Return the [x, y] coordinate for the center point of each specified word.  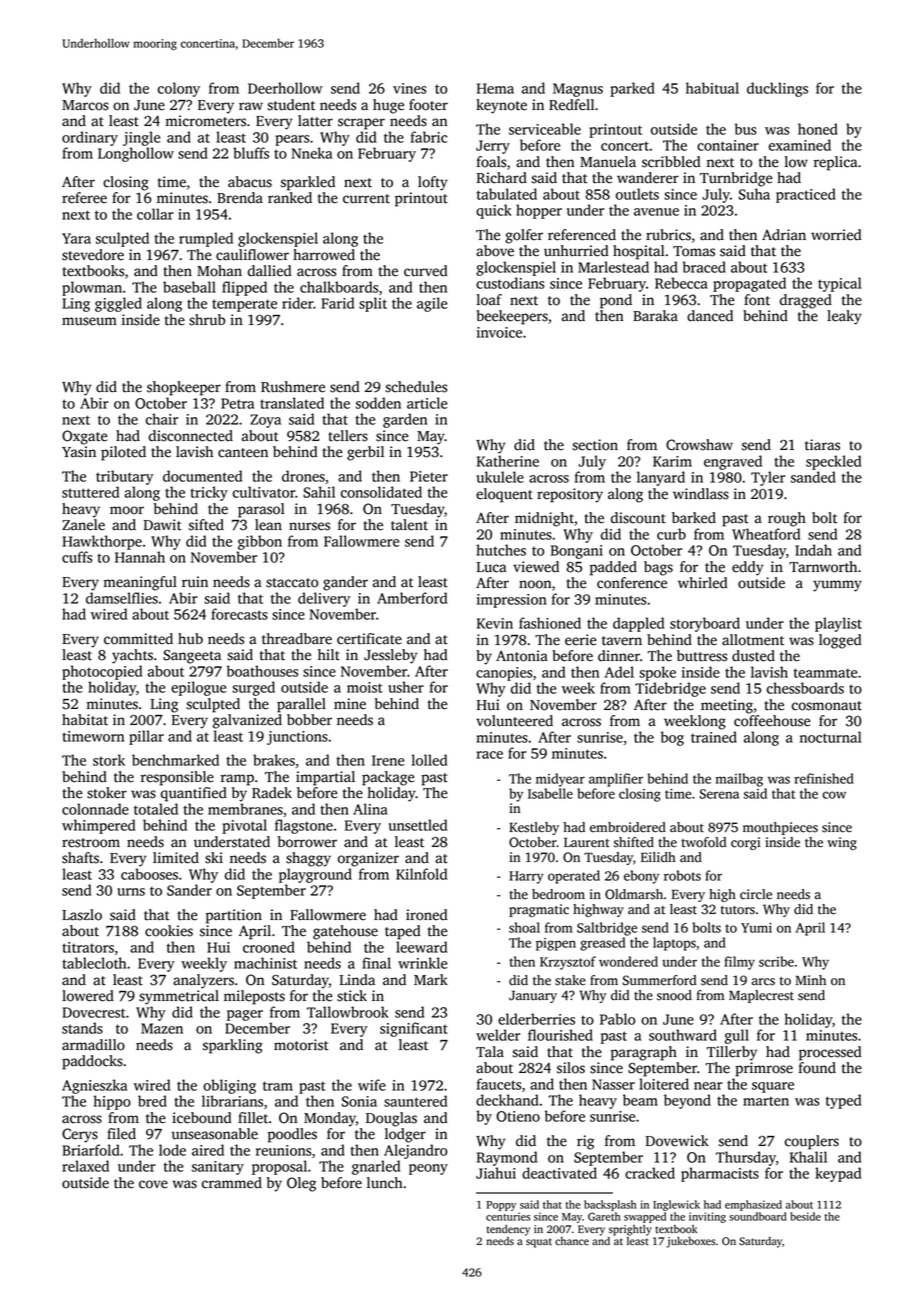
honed [818, 129]
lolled [429, 760]
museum [89, 321]
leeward [421, 947]
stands [82, 1028]
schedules [416, 387]
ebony [641, 877]
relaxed [85, 1166]
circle [756, 894]
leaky [844, 317]
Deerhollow [285, 88]
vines [409, 88]
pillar [146, 737]
